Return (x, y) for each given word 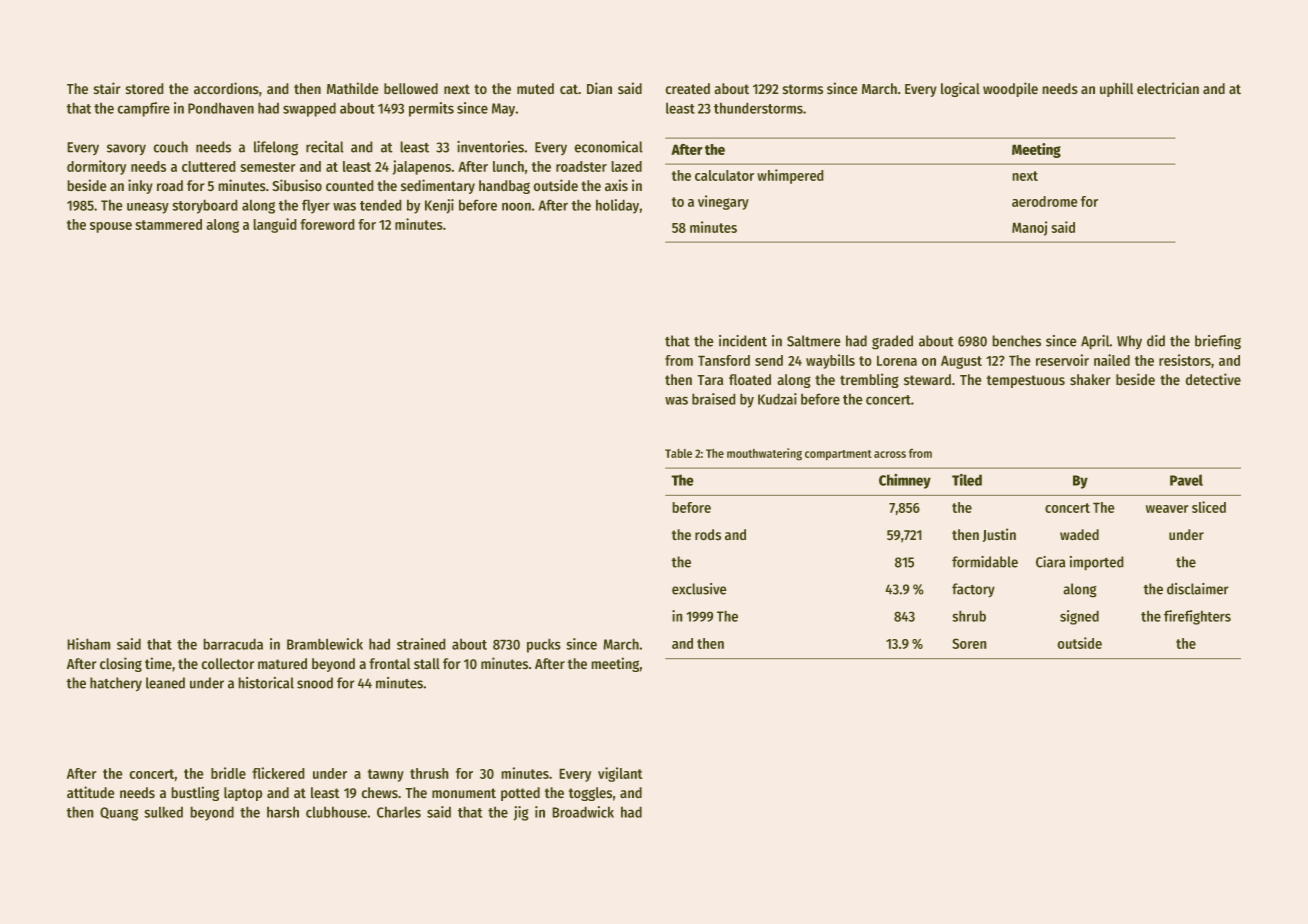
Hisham (89, 644)
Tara (710, 380)
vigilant (620, 774)
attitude (90, 792)
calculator (724, 175)
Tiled (967, 480)
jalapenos (422, 167)
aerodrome (1044, 201)
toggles (590, 794)
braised (713, 399)
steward (927, 379)
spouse (111, 227)
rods (708, 534)
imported (1096, 563)
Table (678, 453)
